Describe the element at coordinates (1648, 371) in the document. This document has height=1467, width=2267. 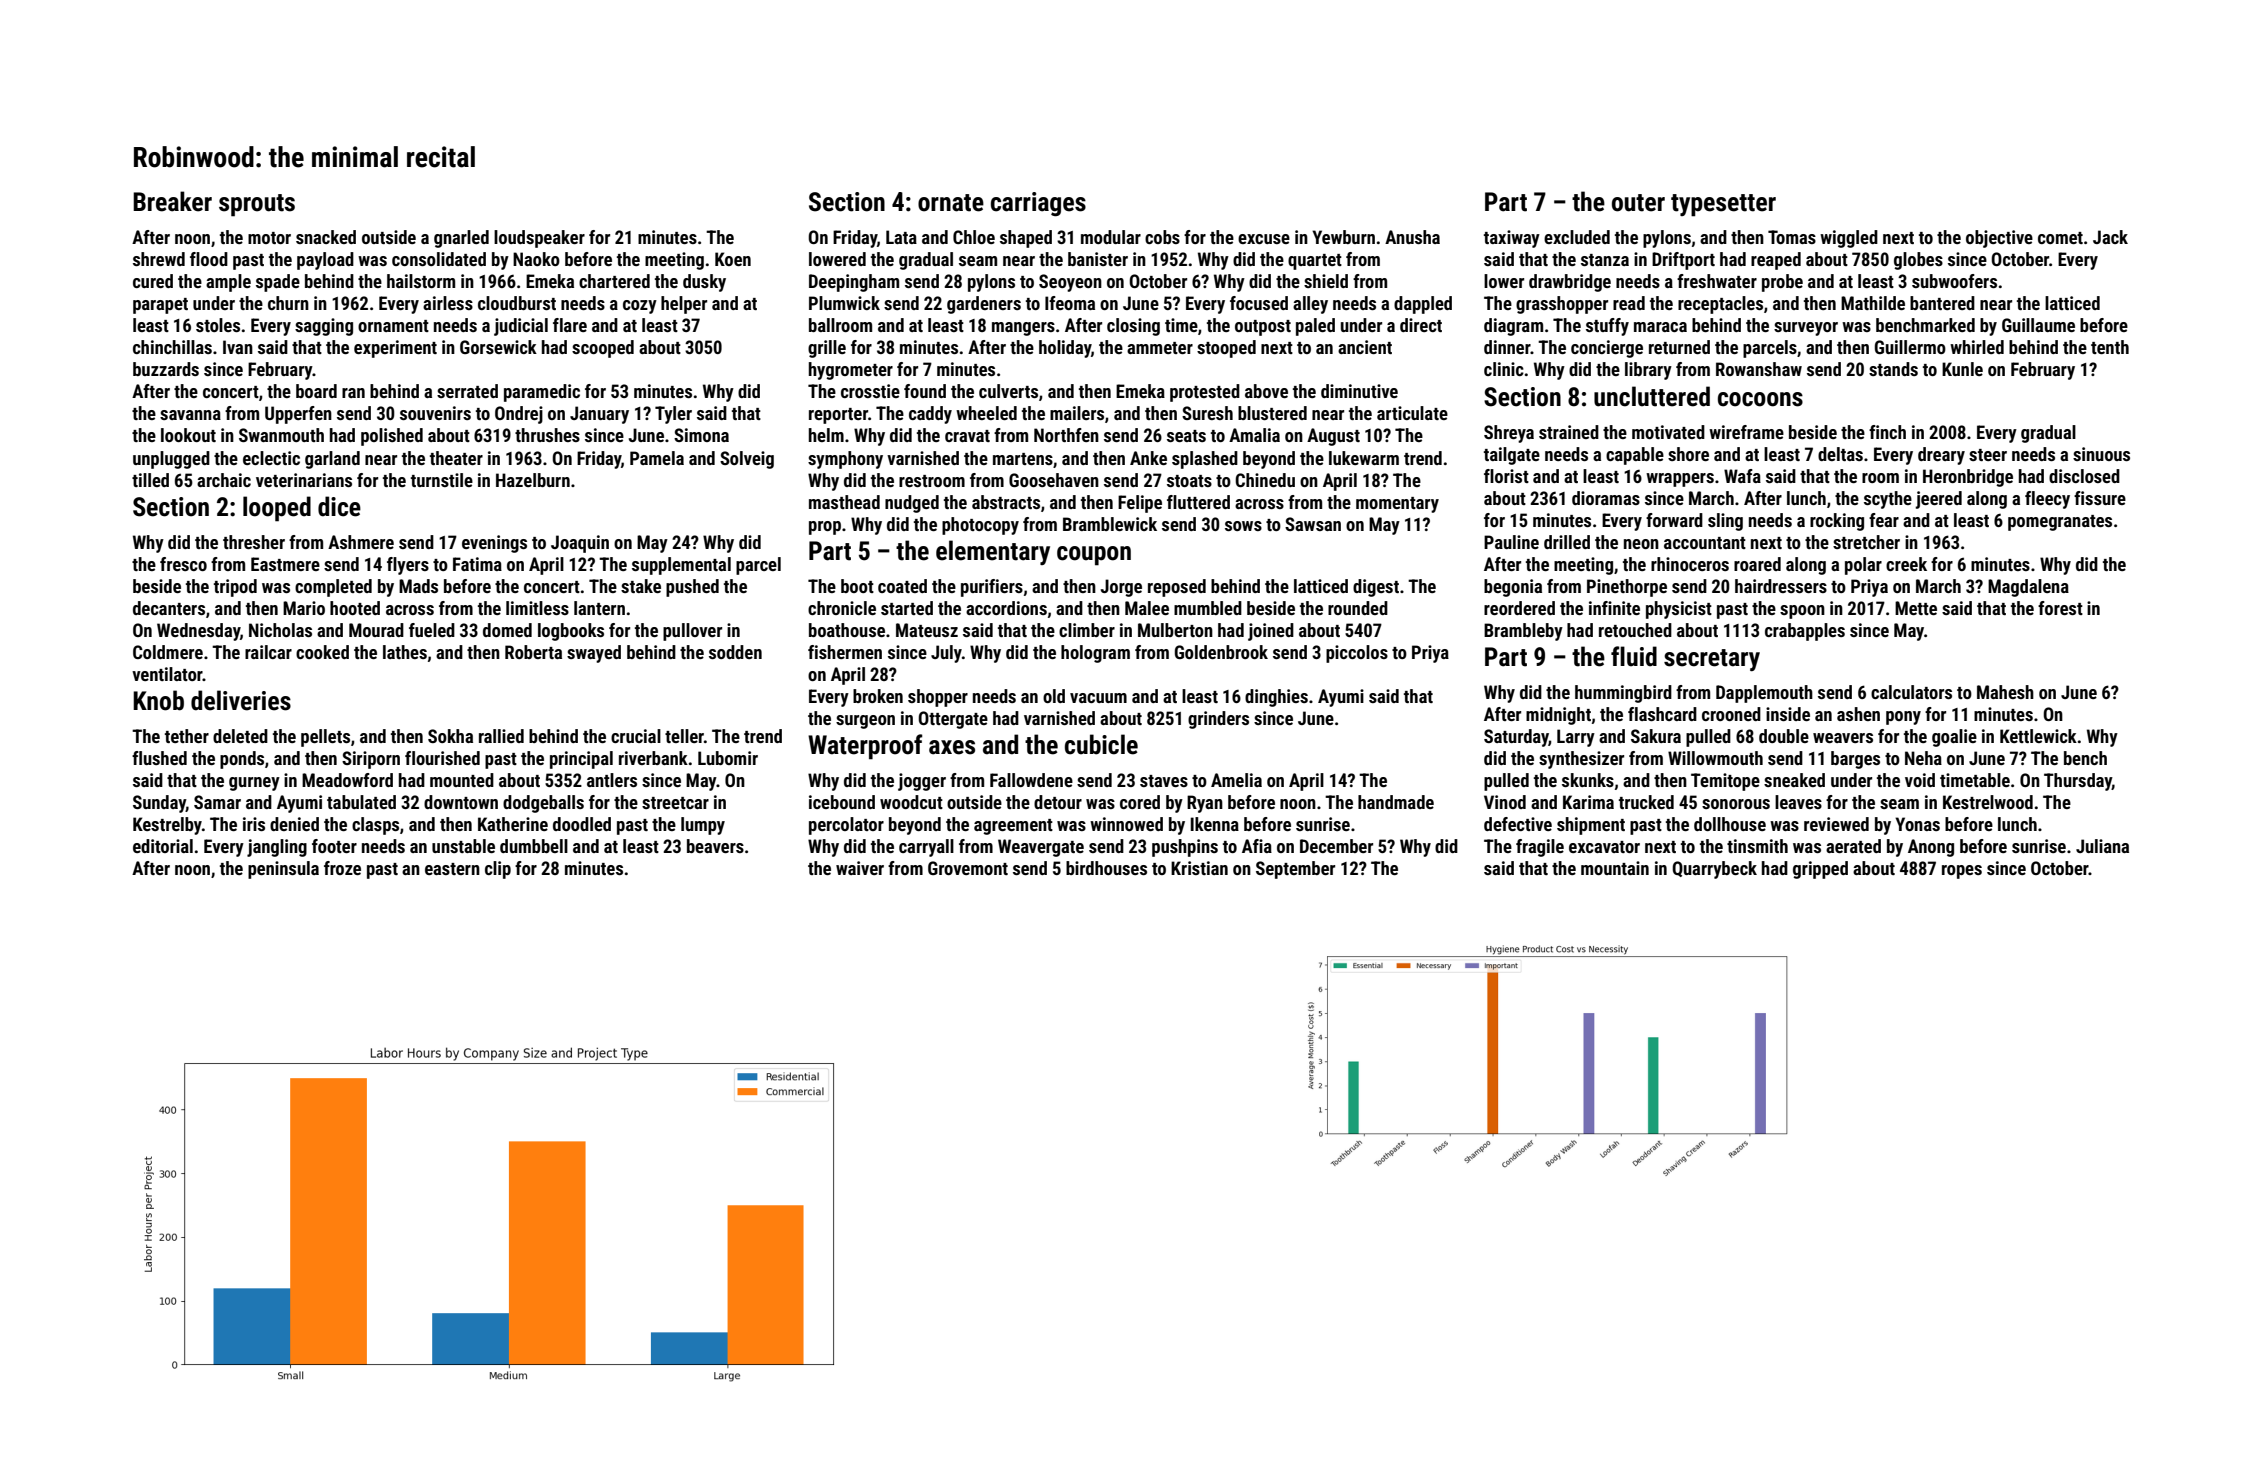
I see `library` at that location.
